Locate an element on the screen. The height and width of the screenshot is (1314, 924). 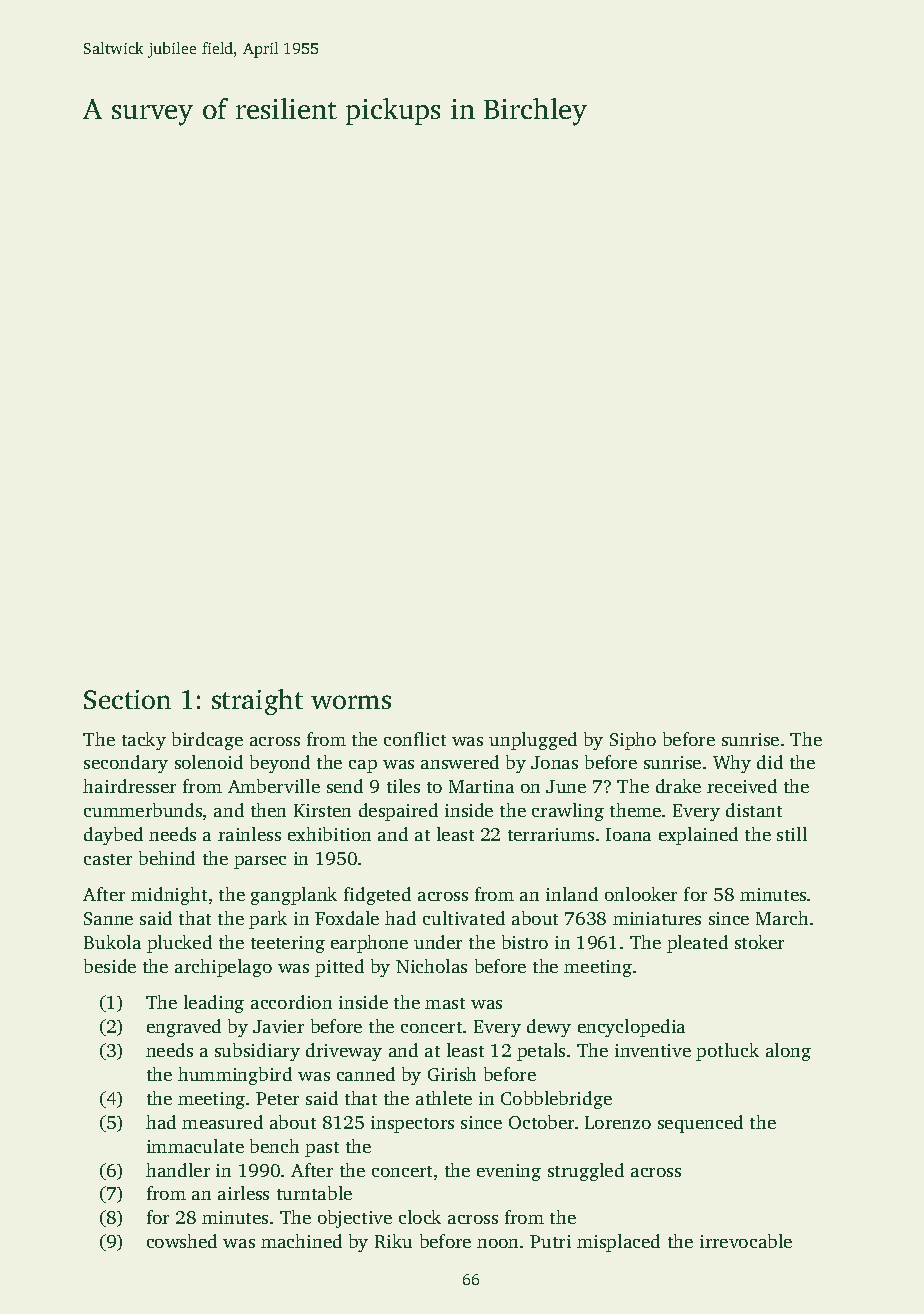
irrevocable is located at coordinates (746, 1241).
